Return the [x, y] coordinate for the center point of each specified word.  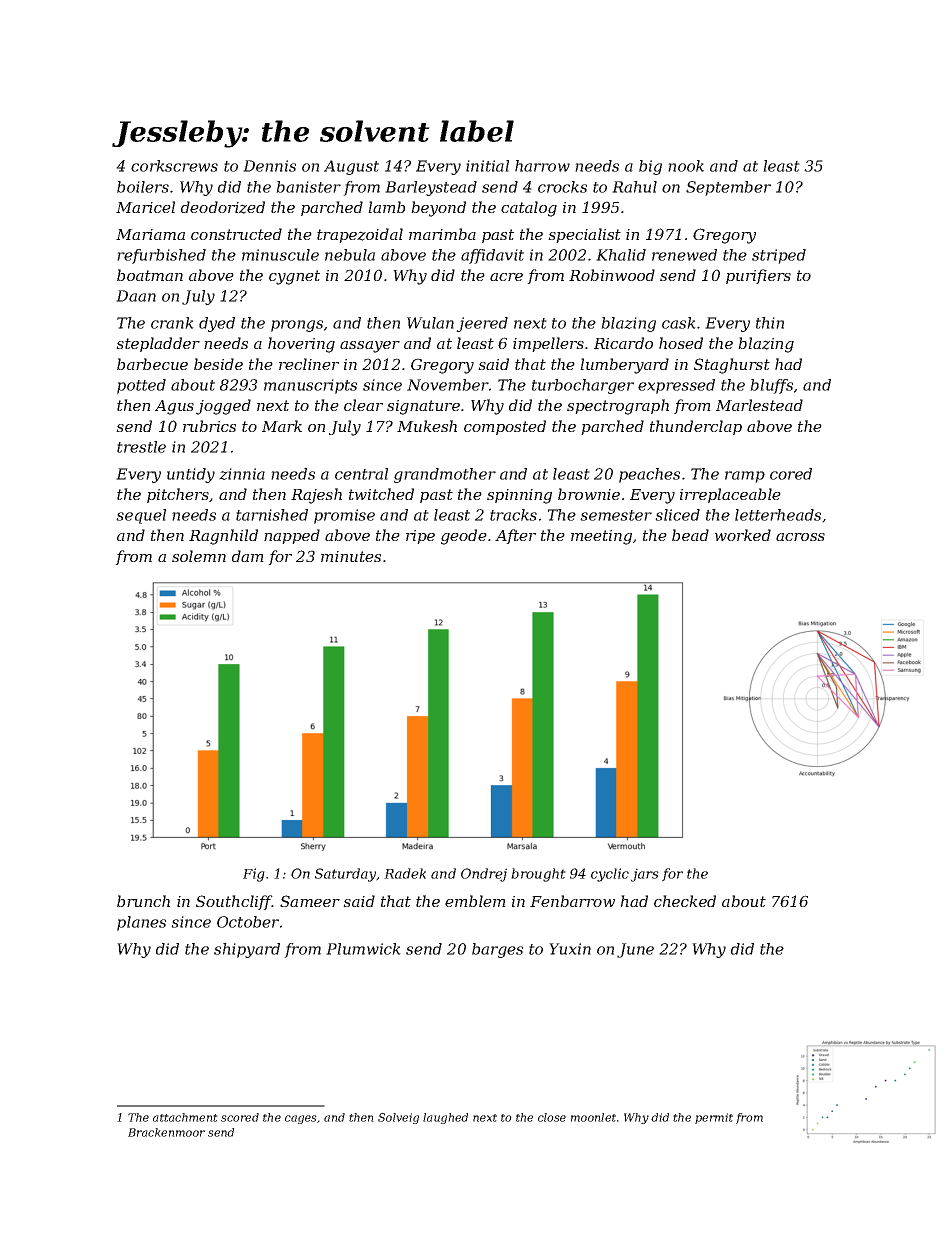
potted [141, 386]
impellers [548, 344]
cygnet [294, 277]
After [515, 536]
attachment [185, 1117]
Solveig [398, 1118]
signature [423, 407]
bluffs [771, 386]
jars [645, 875]
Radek [405, 873]
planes [141, 923]
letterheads [778, 515]
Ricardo [623, 343]
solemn [199, 556]
